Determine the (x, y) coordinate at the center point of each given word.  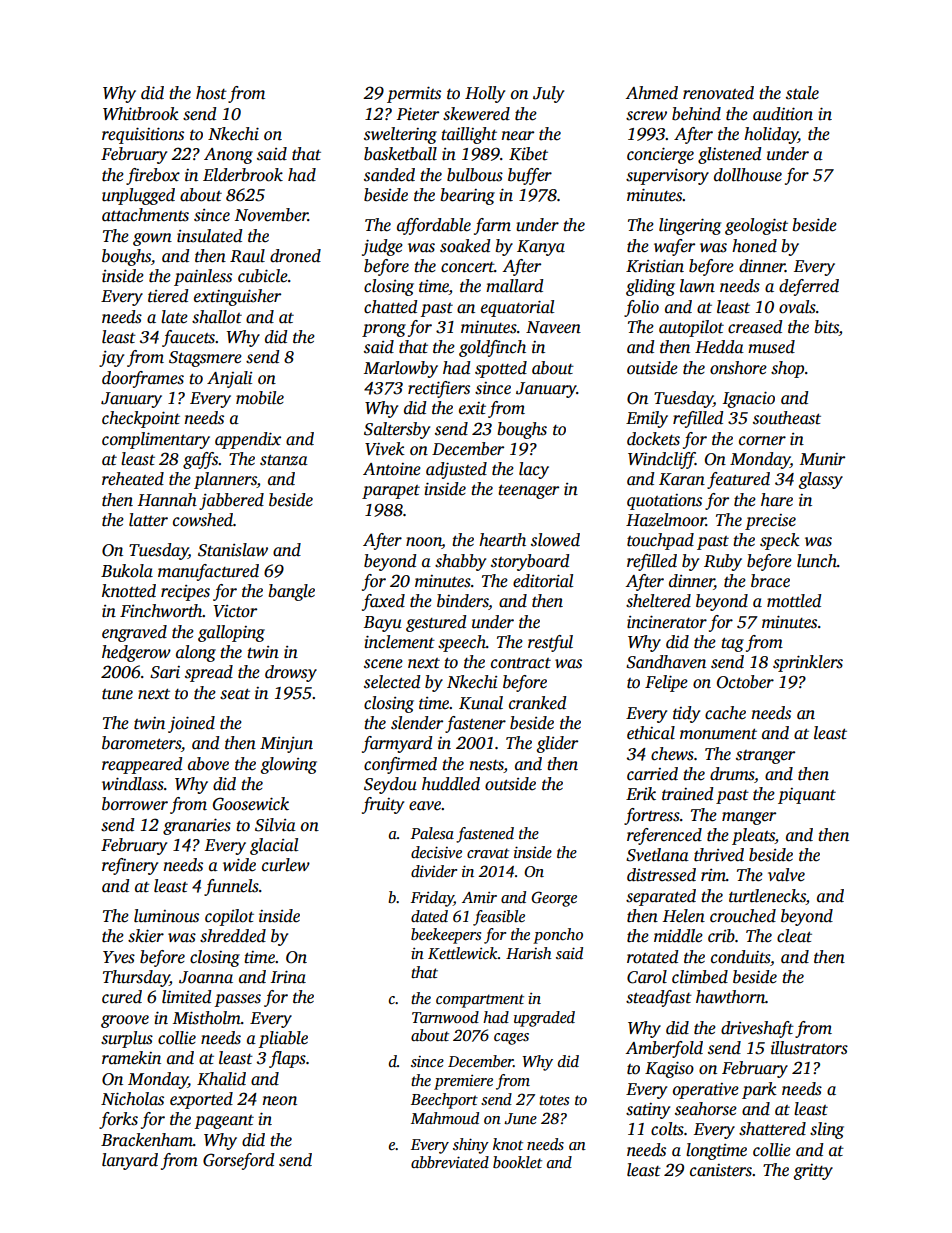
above (208, 764)
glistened (730, 155)
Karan (682, 479)
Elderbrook (243, 175)
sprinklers (808, 663)
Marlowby (401, 369)
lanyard (130, 1161)
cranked (538, 703)
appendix (248, 440)
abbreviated (450, 1162)
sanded (389, 175)
